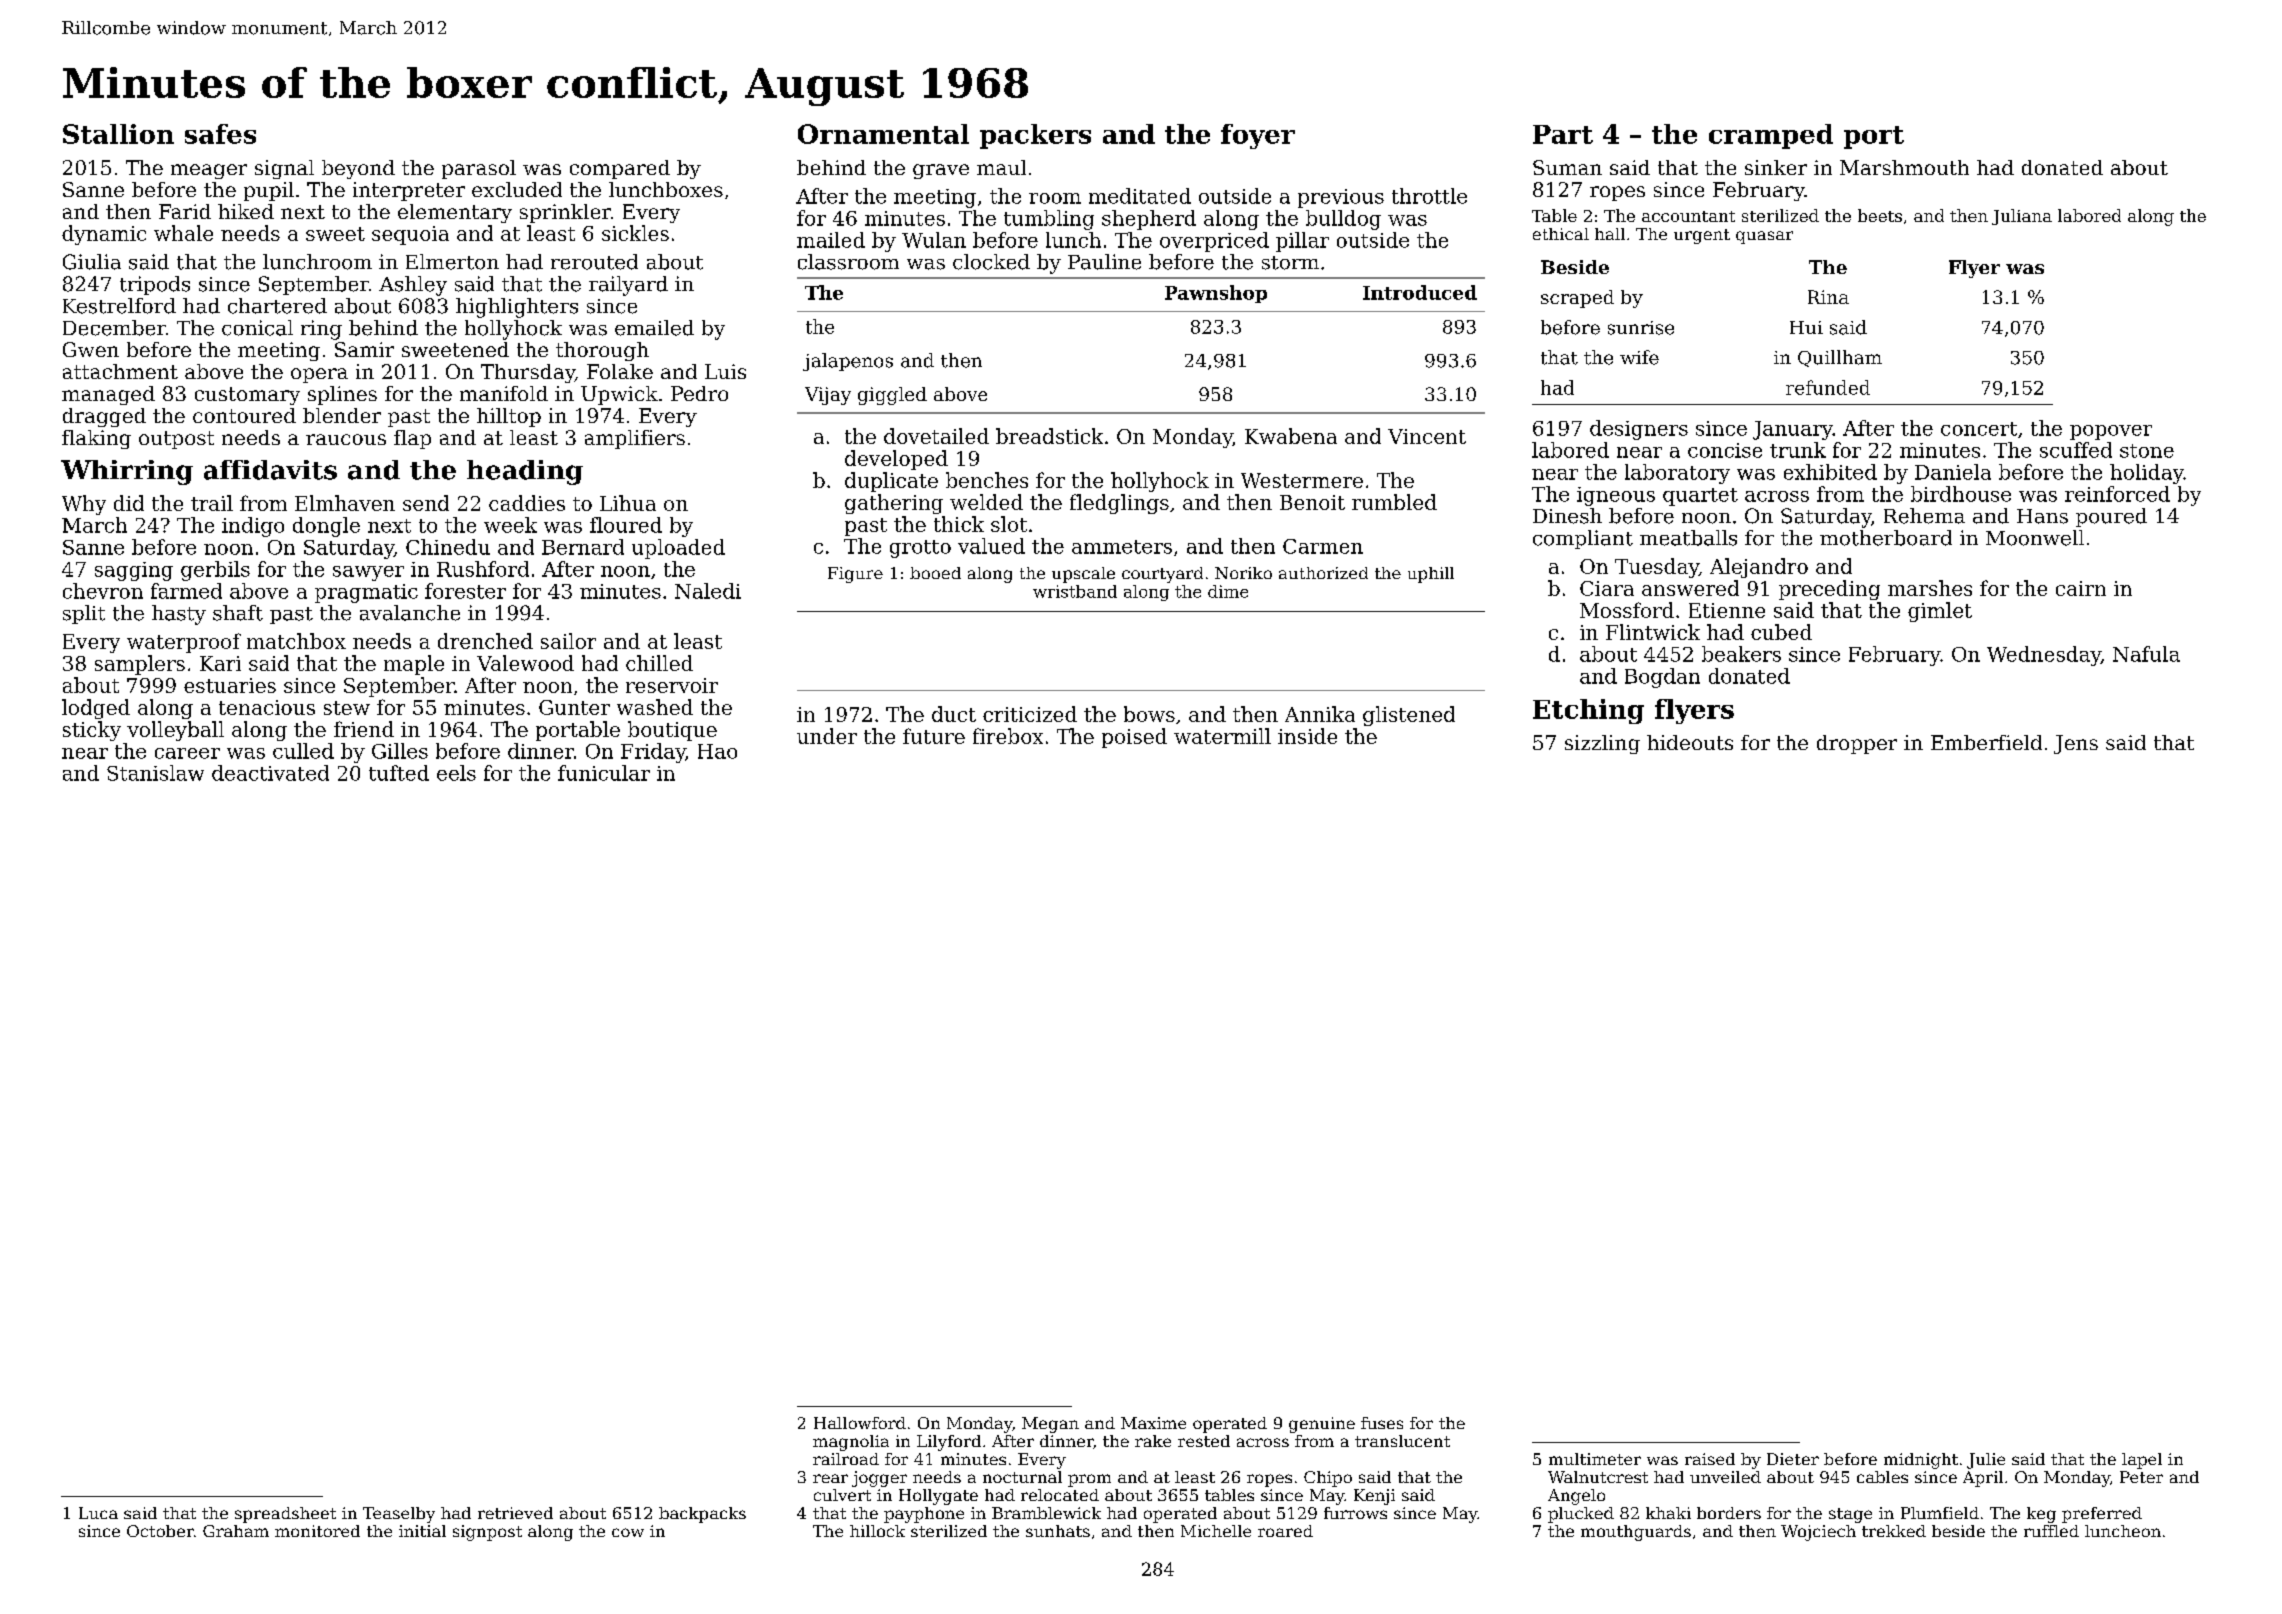  I want to click on Megan, so click(1050, 1425).
